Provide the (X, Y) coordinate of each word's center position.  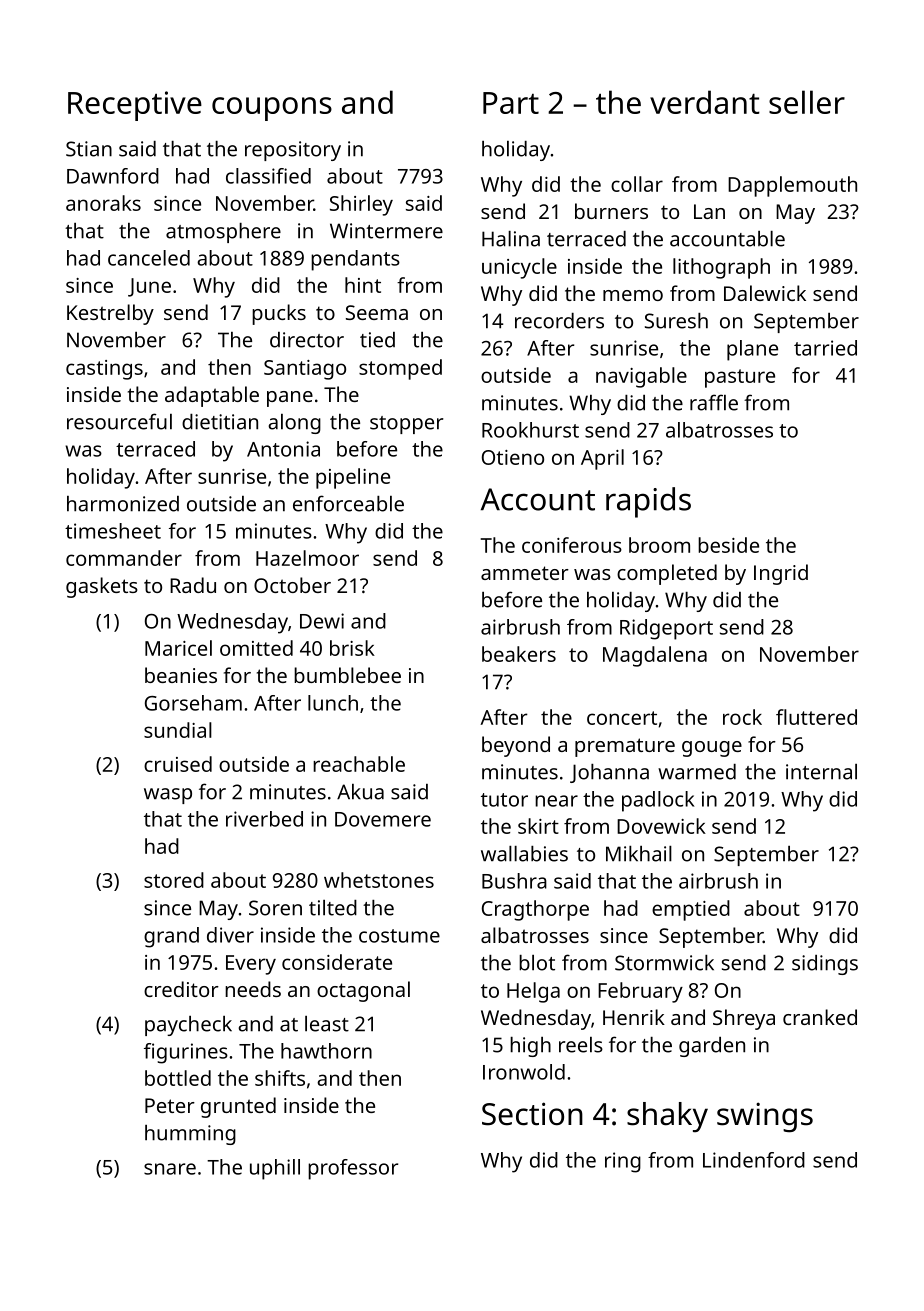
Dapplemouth (792, 186)
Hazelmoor (307, 558)
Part (511, 103)
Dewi (322, 621)
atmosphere (223, 233)
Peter (170, 1105)
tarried (825, 348)
